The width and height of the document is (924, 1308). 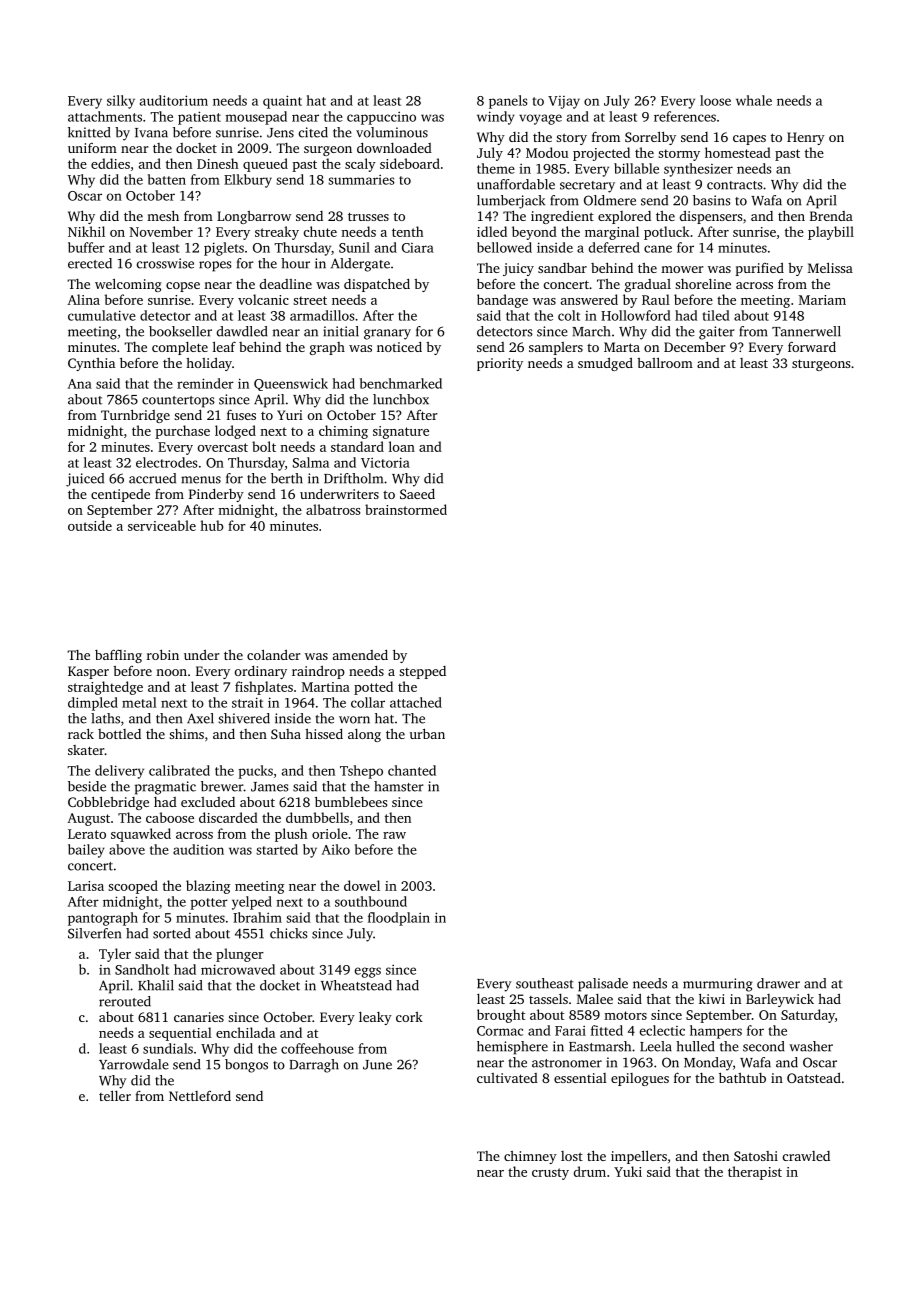 What do you see at coordinates (200, 1096) in the document?
I see `Nettleford` at bounding box center [200, 1096].
